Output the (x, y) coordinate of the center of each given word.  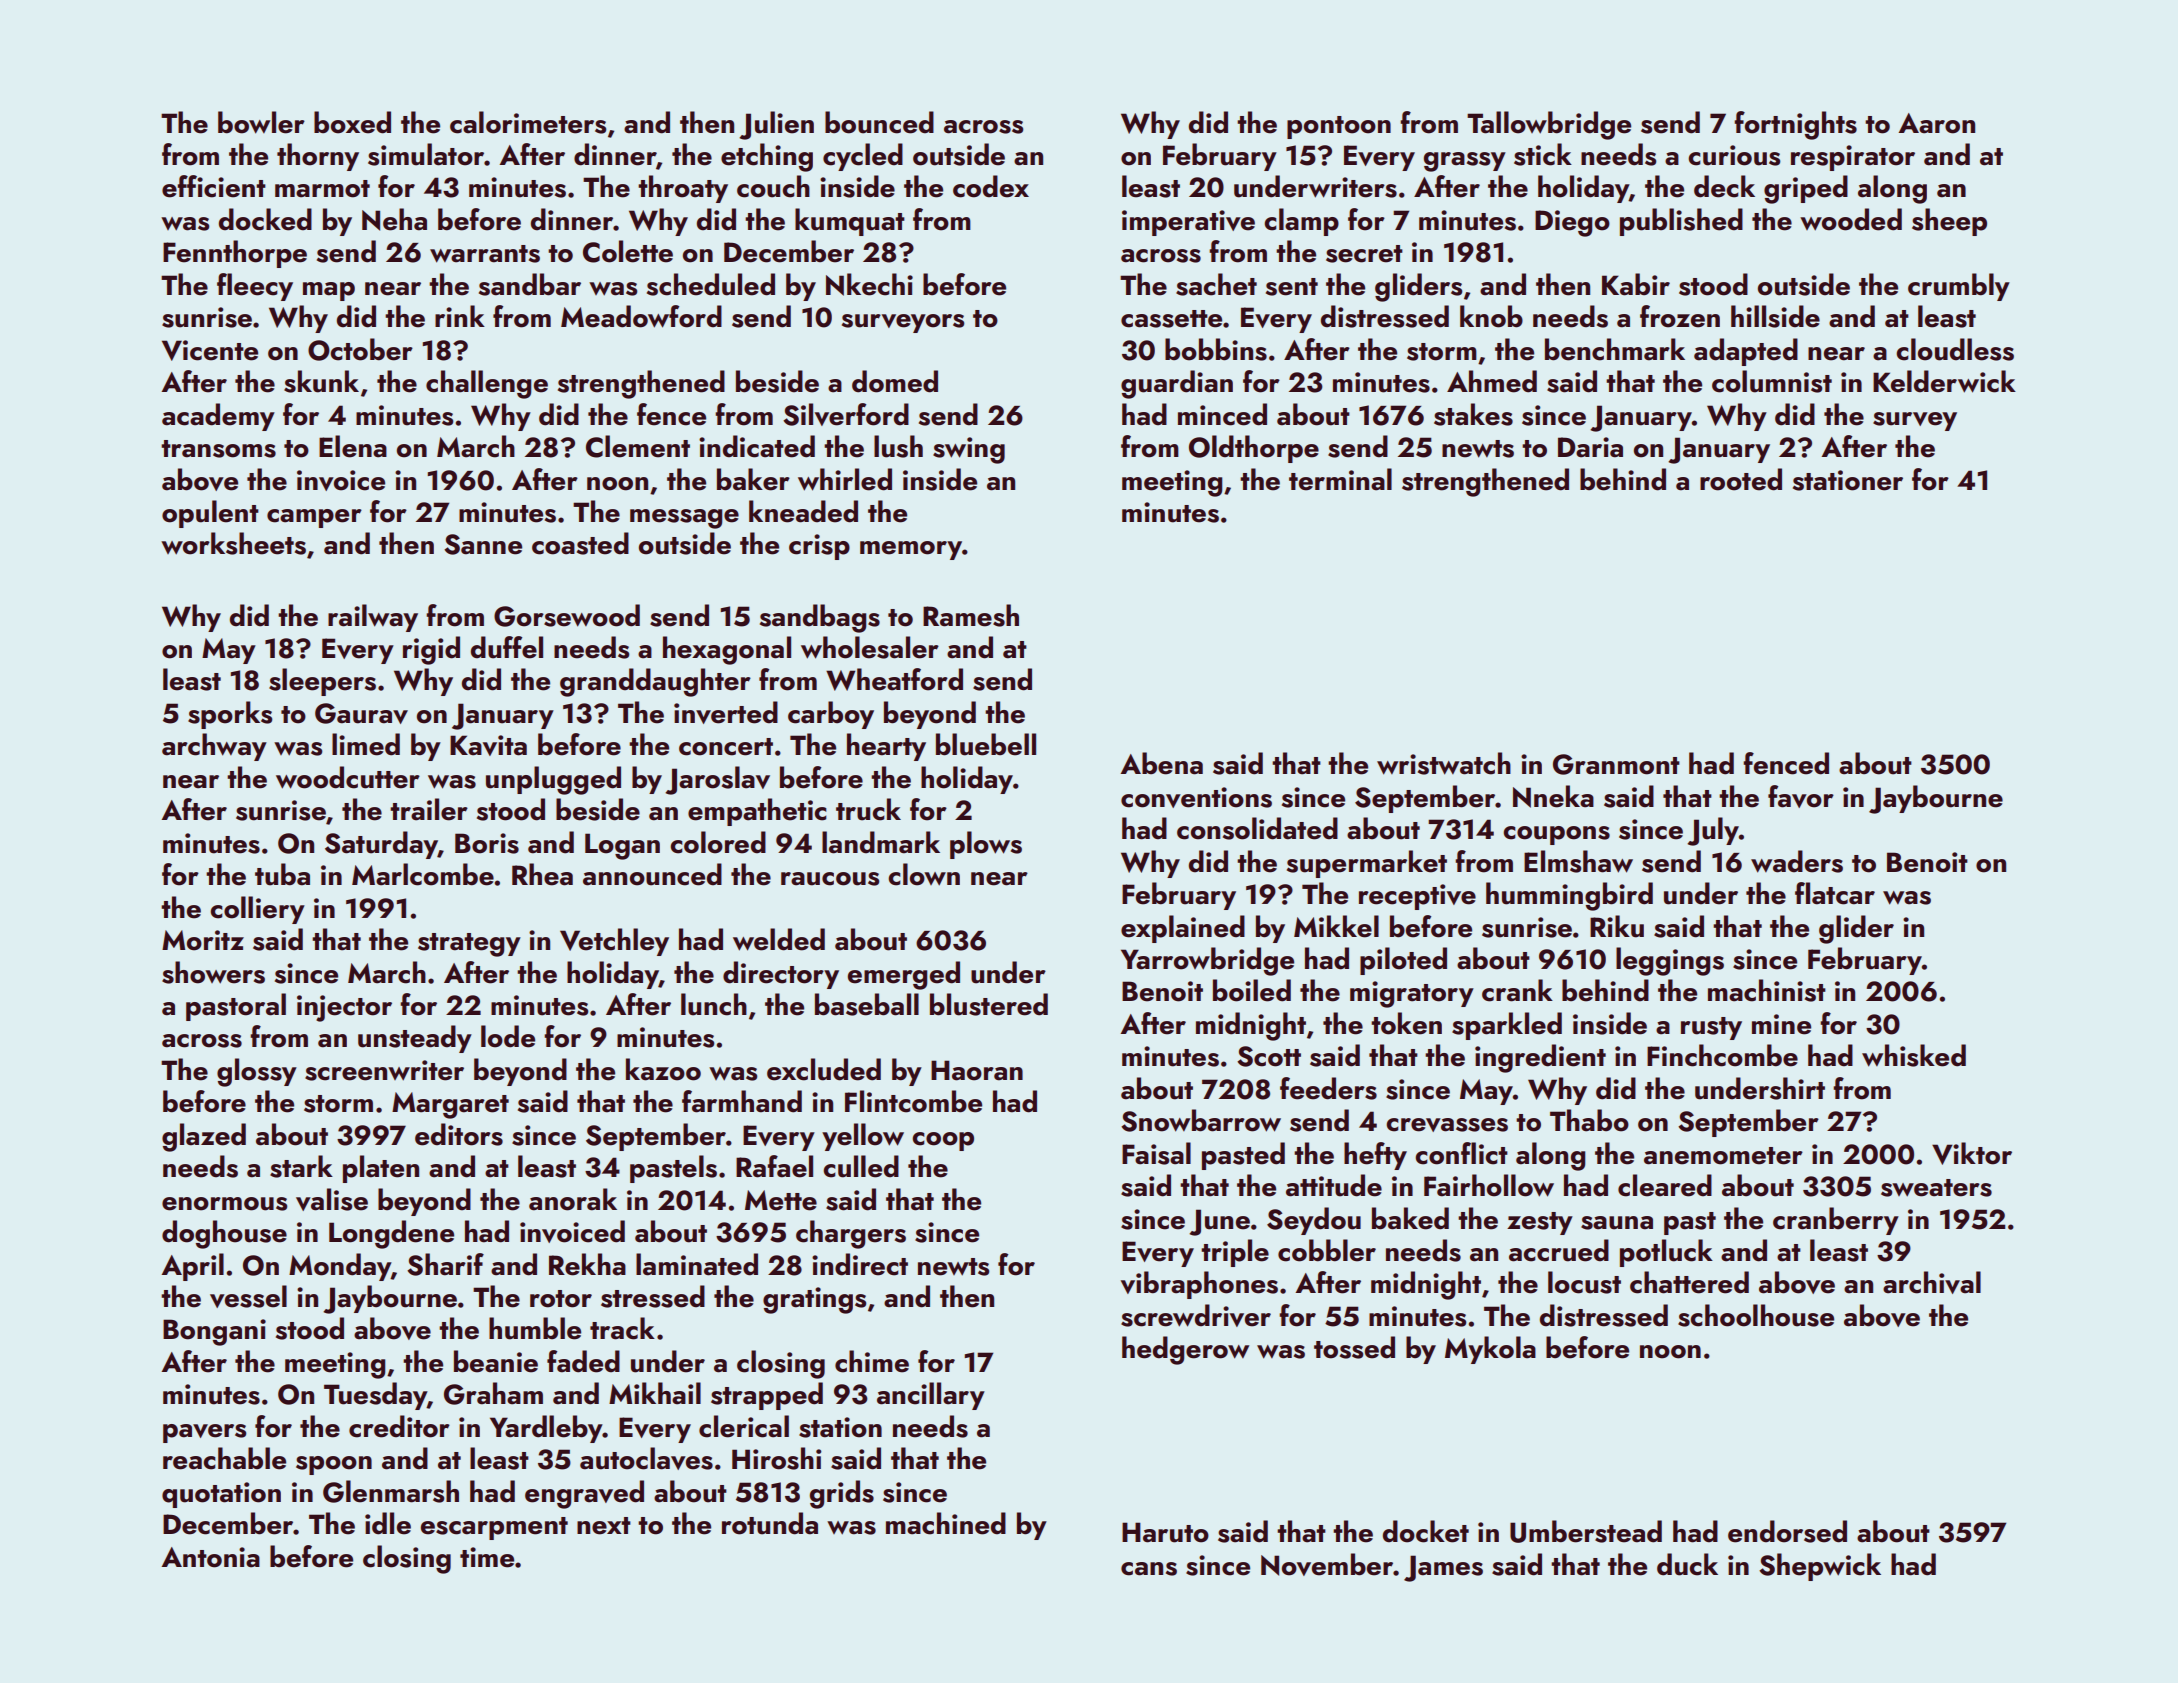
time (487, 1557)
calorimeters (528, 122)
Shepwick (1820, 1567)
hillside (1775, 316)
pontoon (1339, 127)
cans (1149, 1569)
